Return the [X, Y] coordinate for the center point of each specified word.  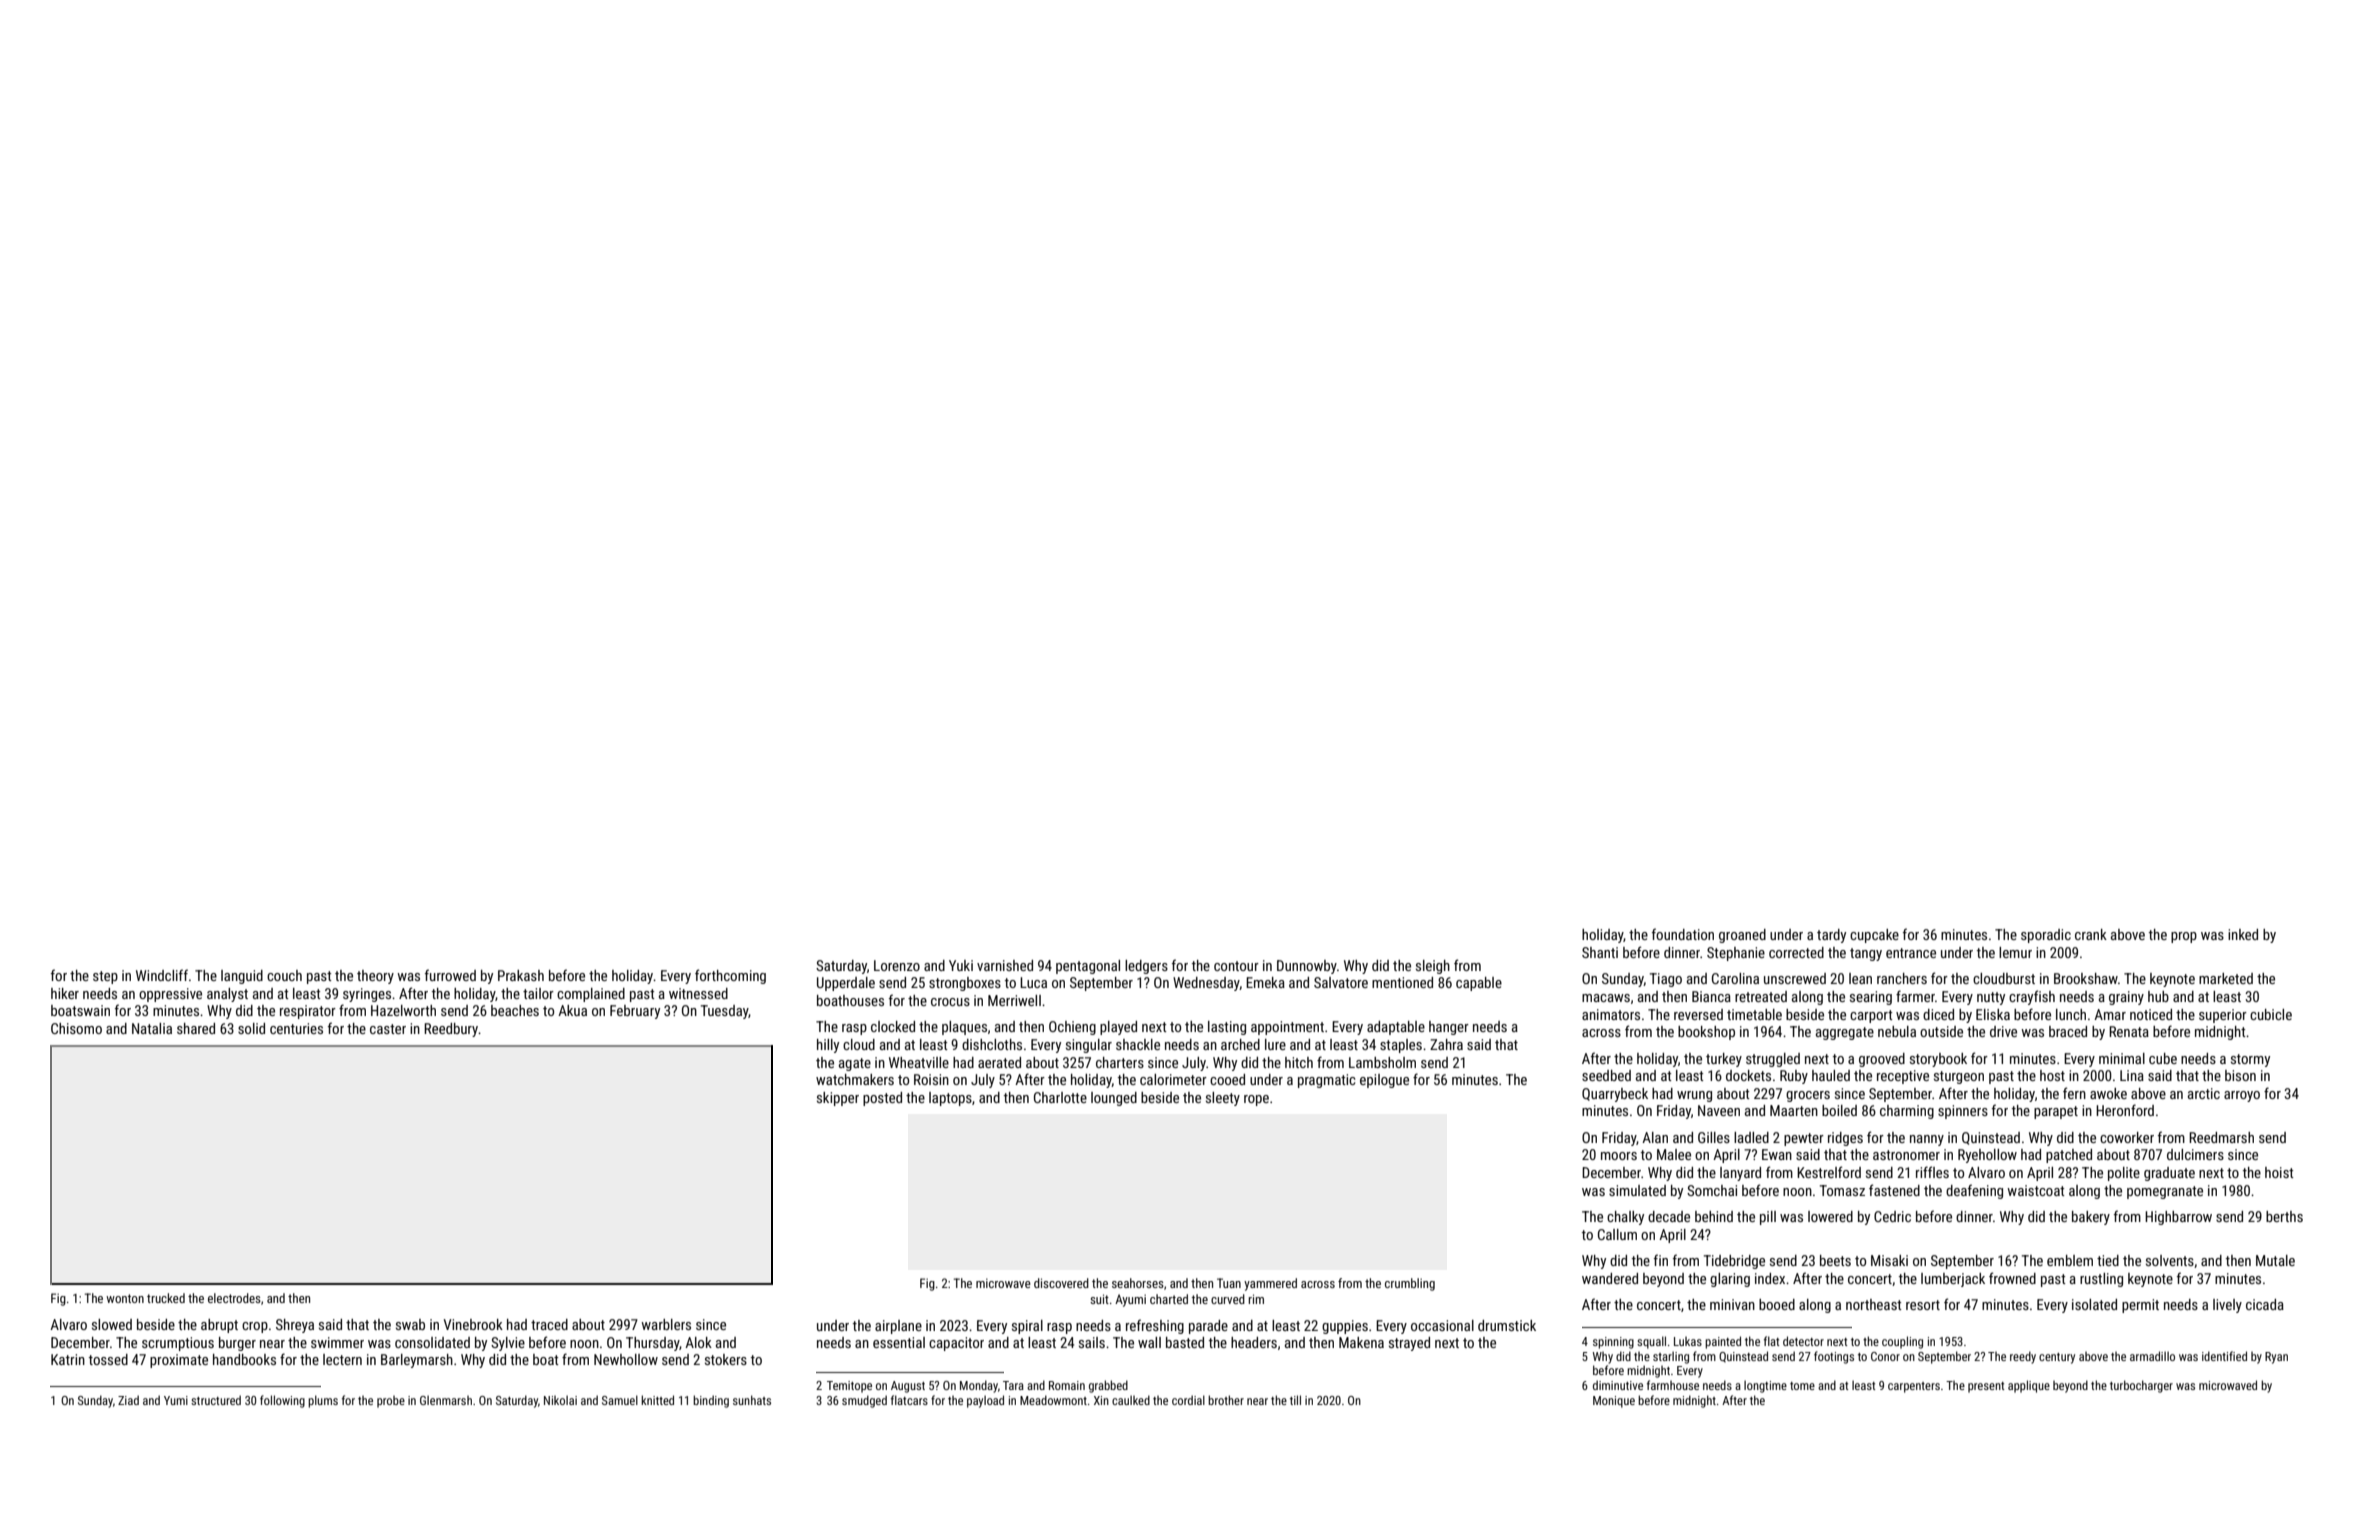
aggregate [1845, 1033]
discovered [1061, 1283]
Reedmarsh [2221, 1137]
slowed [112, 1324]
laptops [950, 1099]
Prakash [521, 975]
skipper [838, 1099]
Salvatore [1341, 982]
